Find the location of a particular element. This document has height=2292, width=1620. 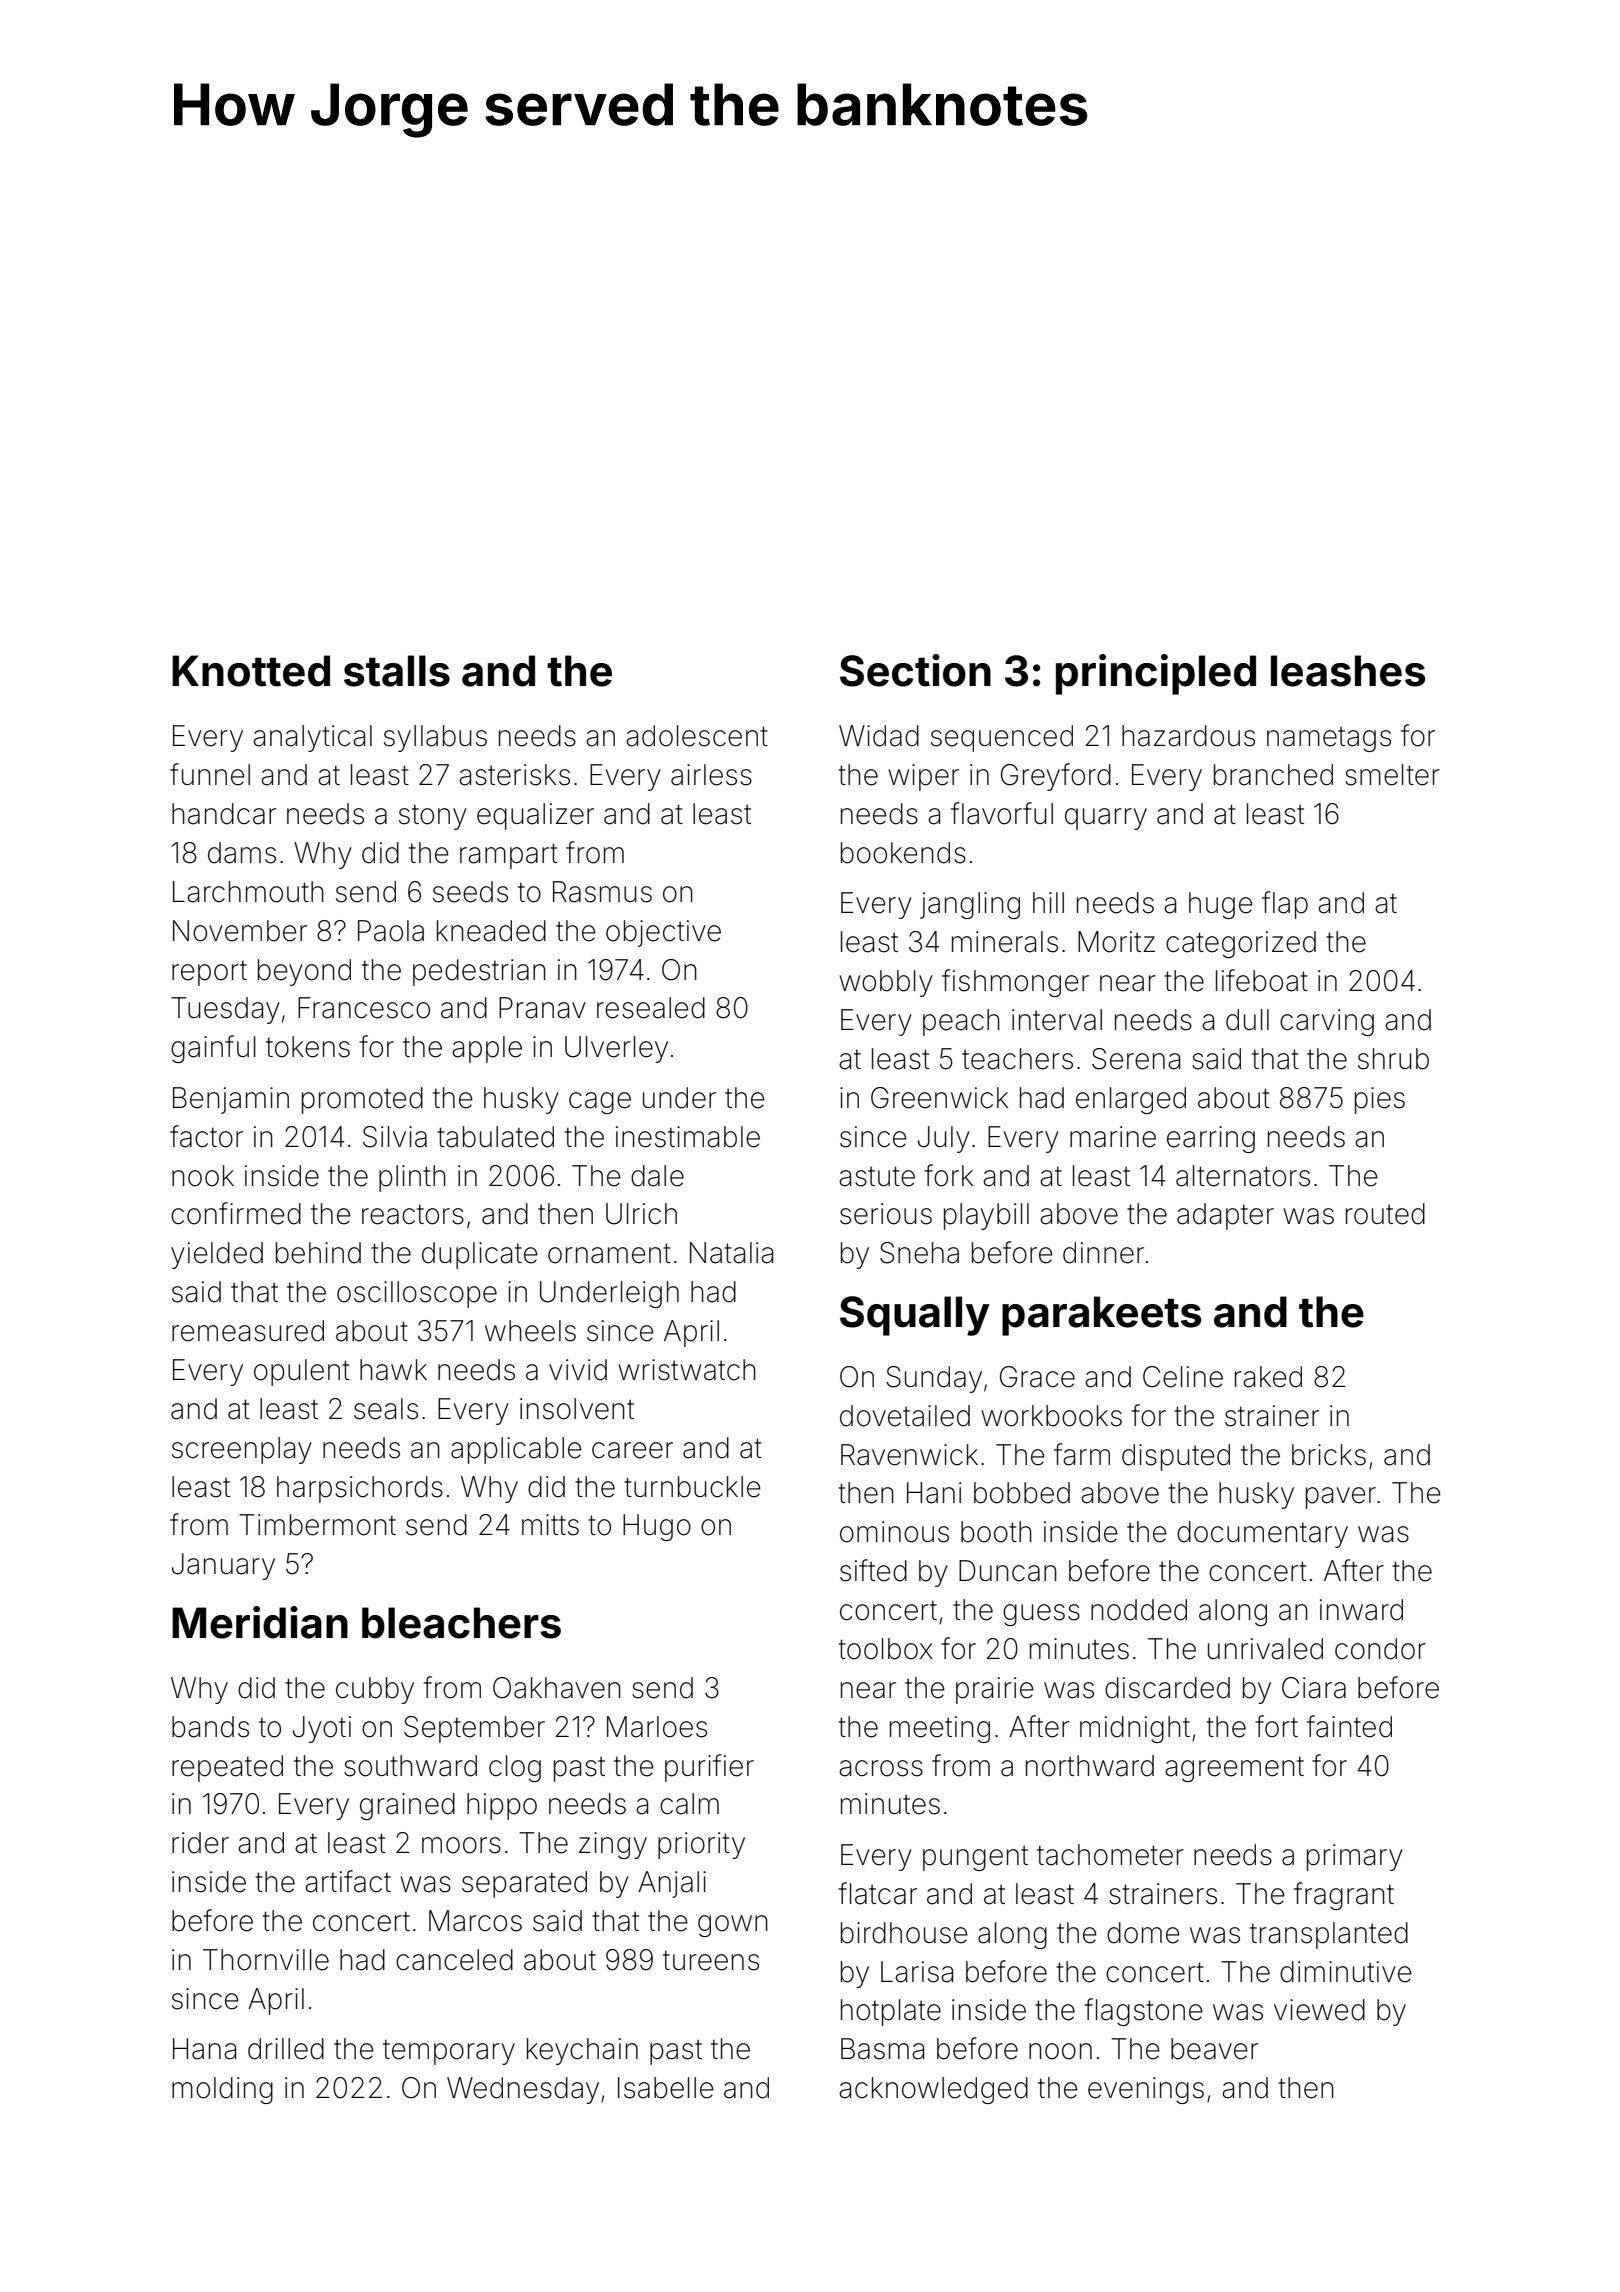

insolvent is located at coordinates (577, 1409).
